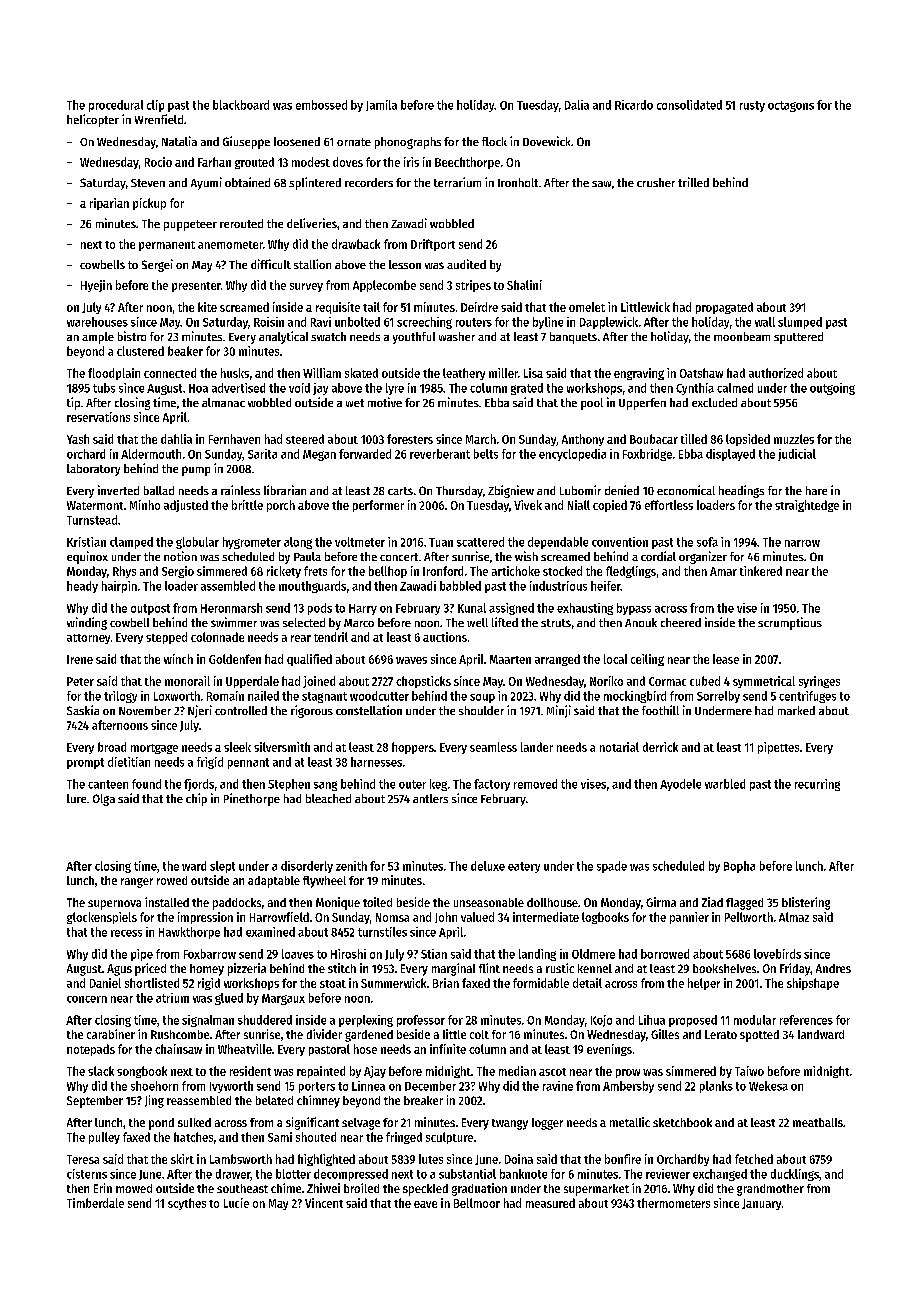 The image size is (924, 1308). Describe the element at coordinates (324, 1203) in the image. I see `Vincent` at that location.
